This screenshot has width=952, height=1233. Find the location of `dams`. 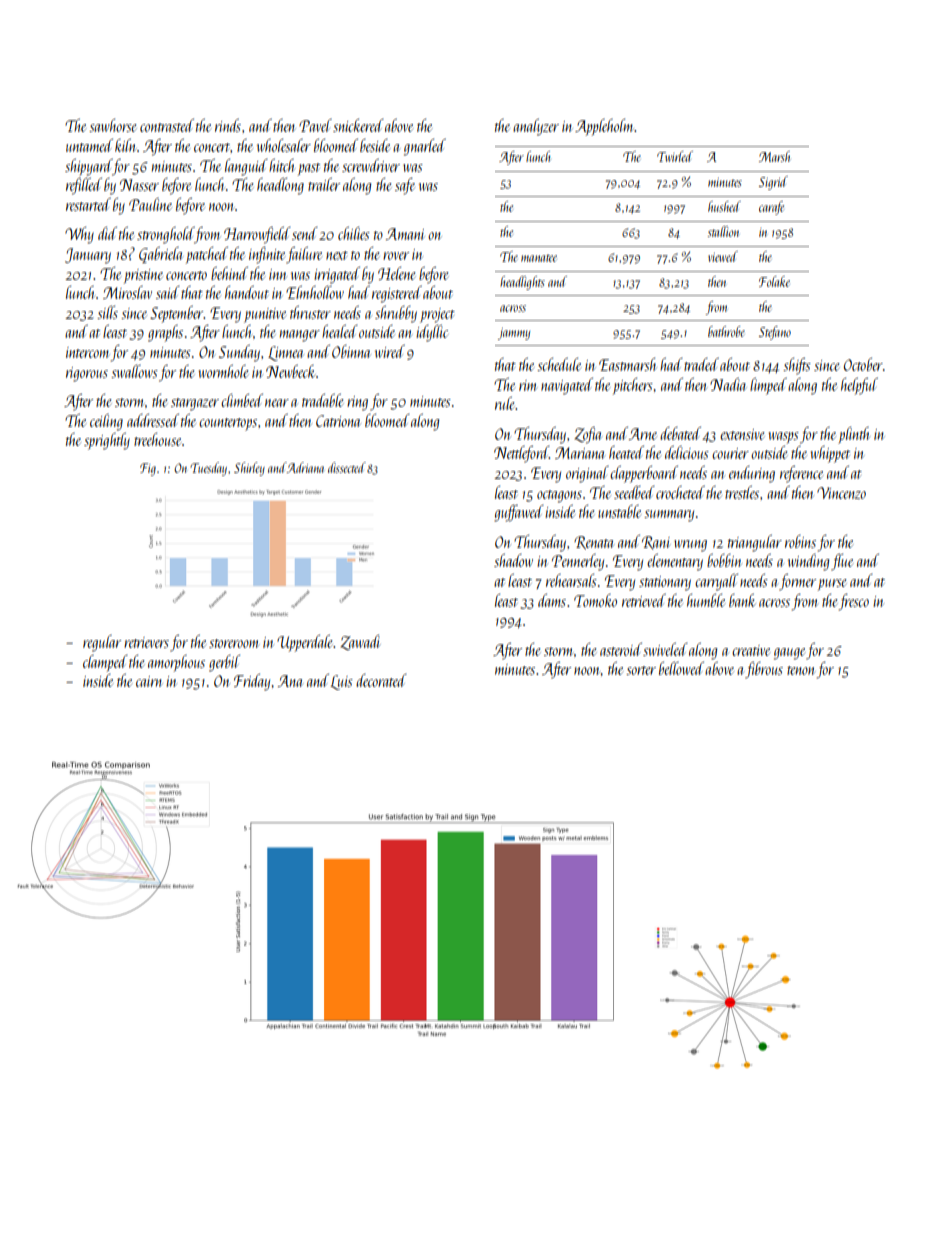

dams is located at coordinates (552, 600).
